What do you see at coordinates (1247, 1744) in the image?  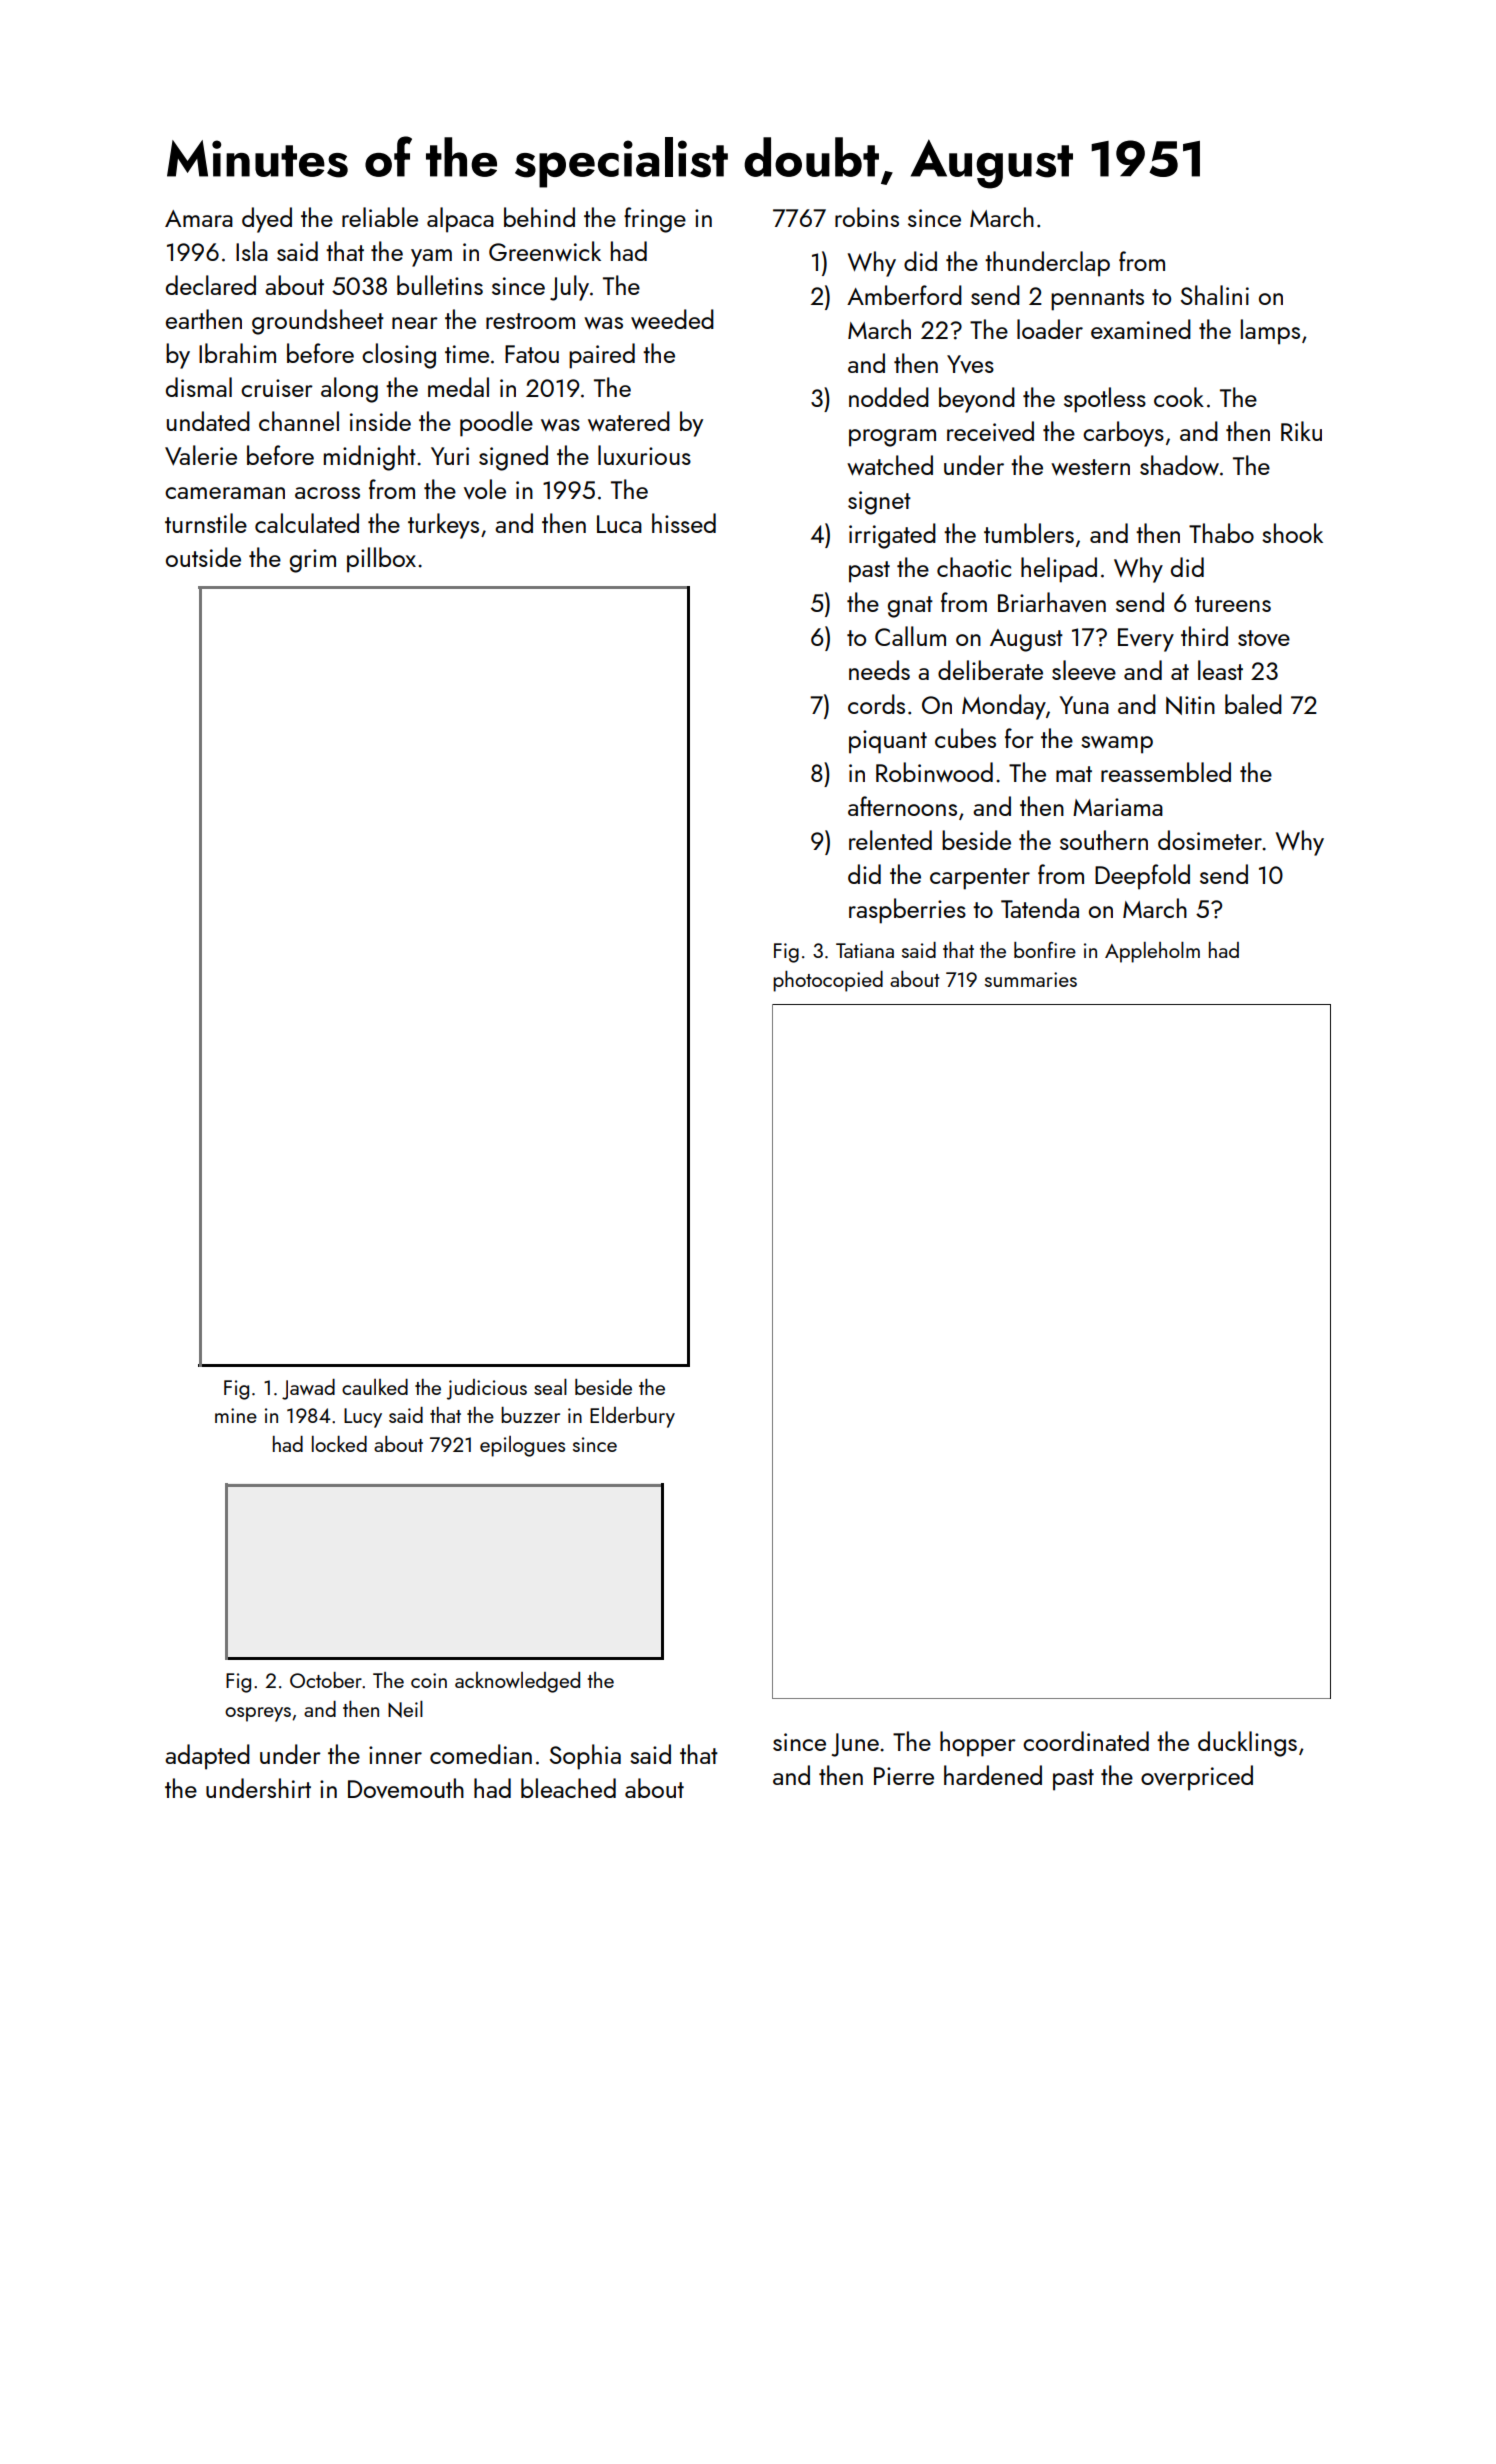 I see `ducklings` at bounding box center [1247, 1744].
